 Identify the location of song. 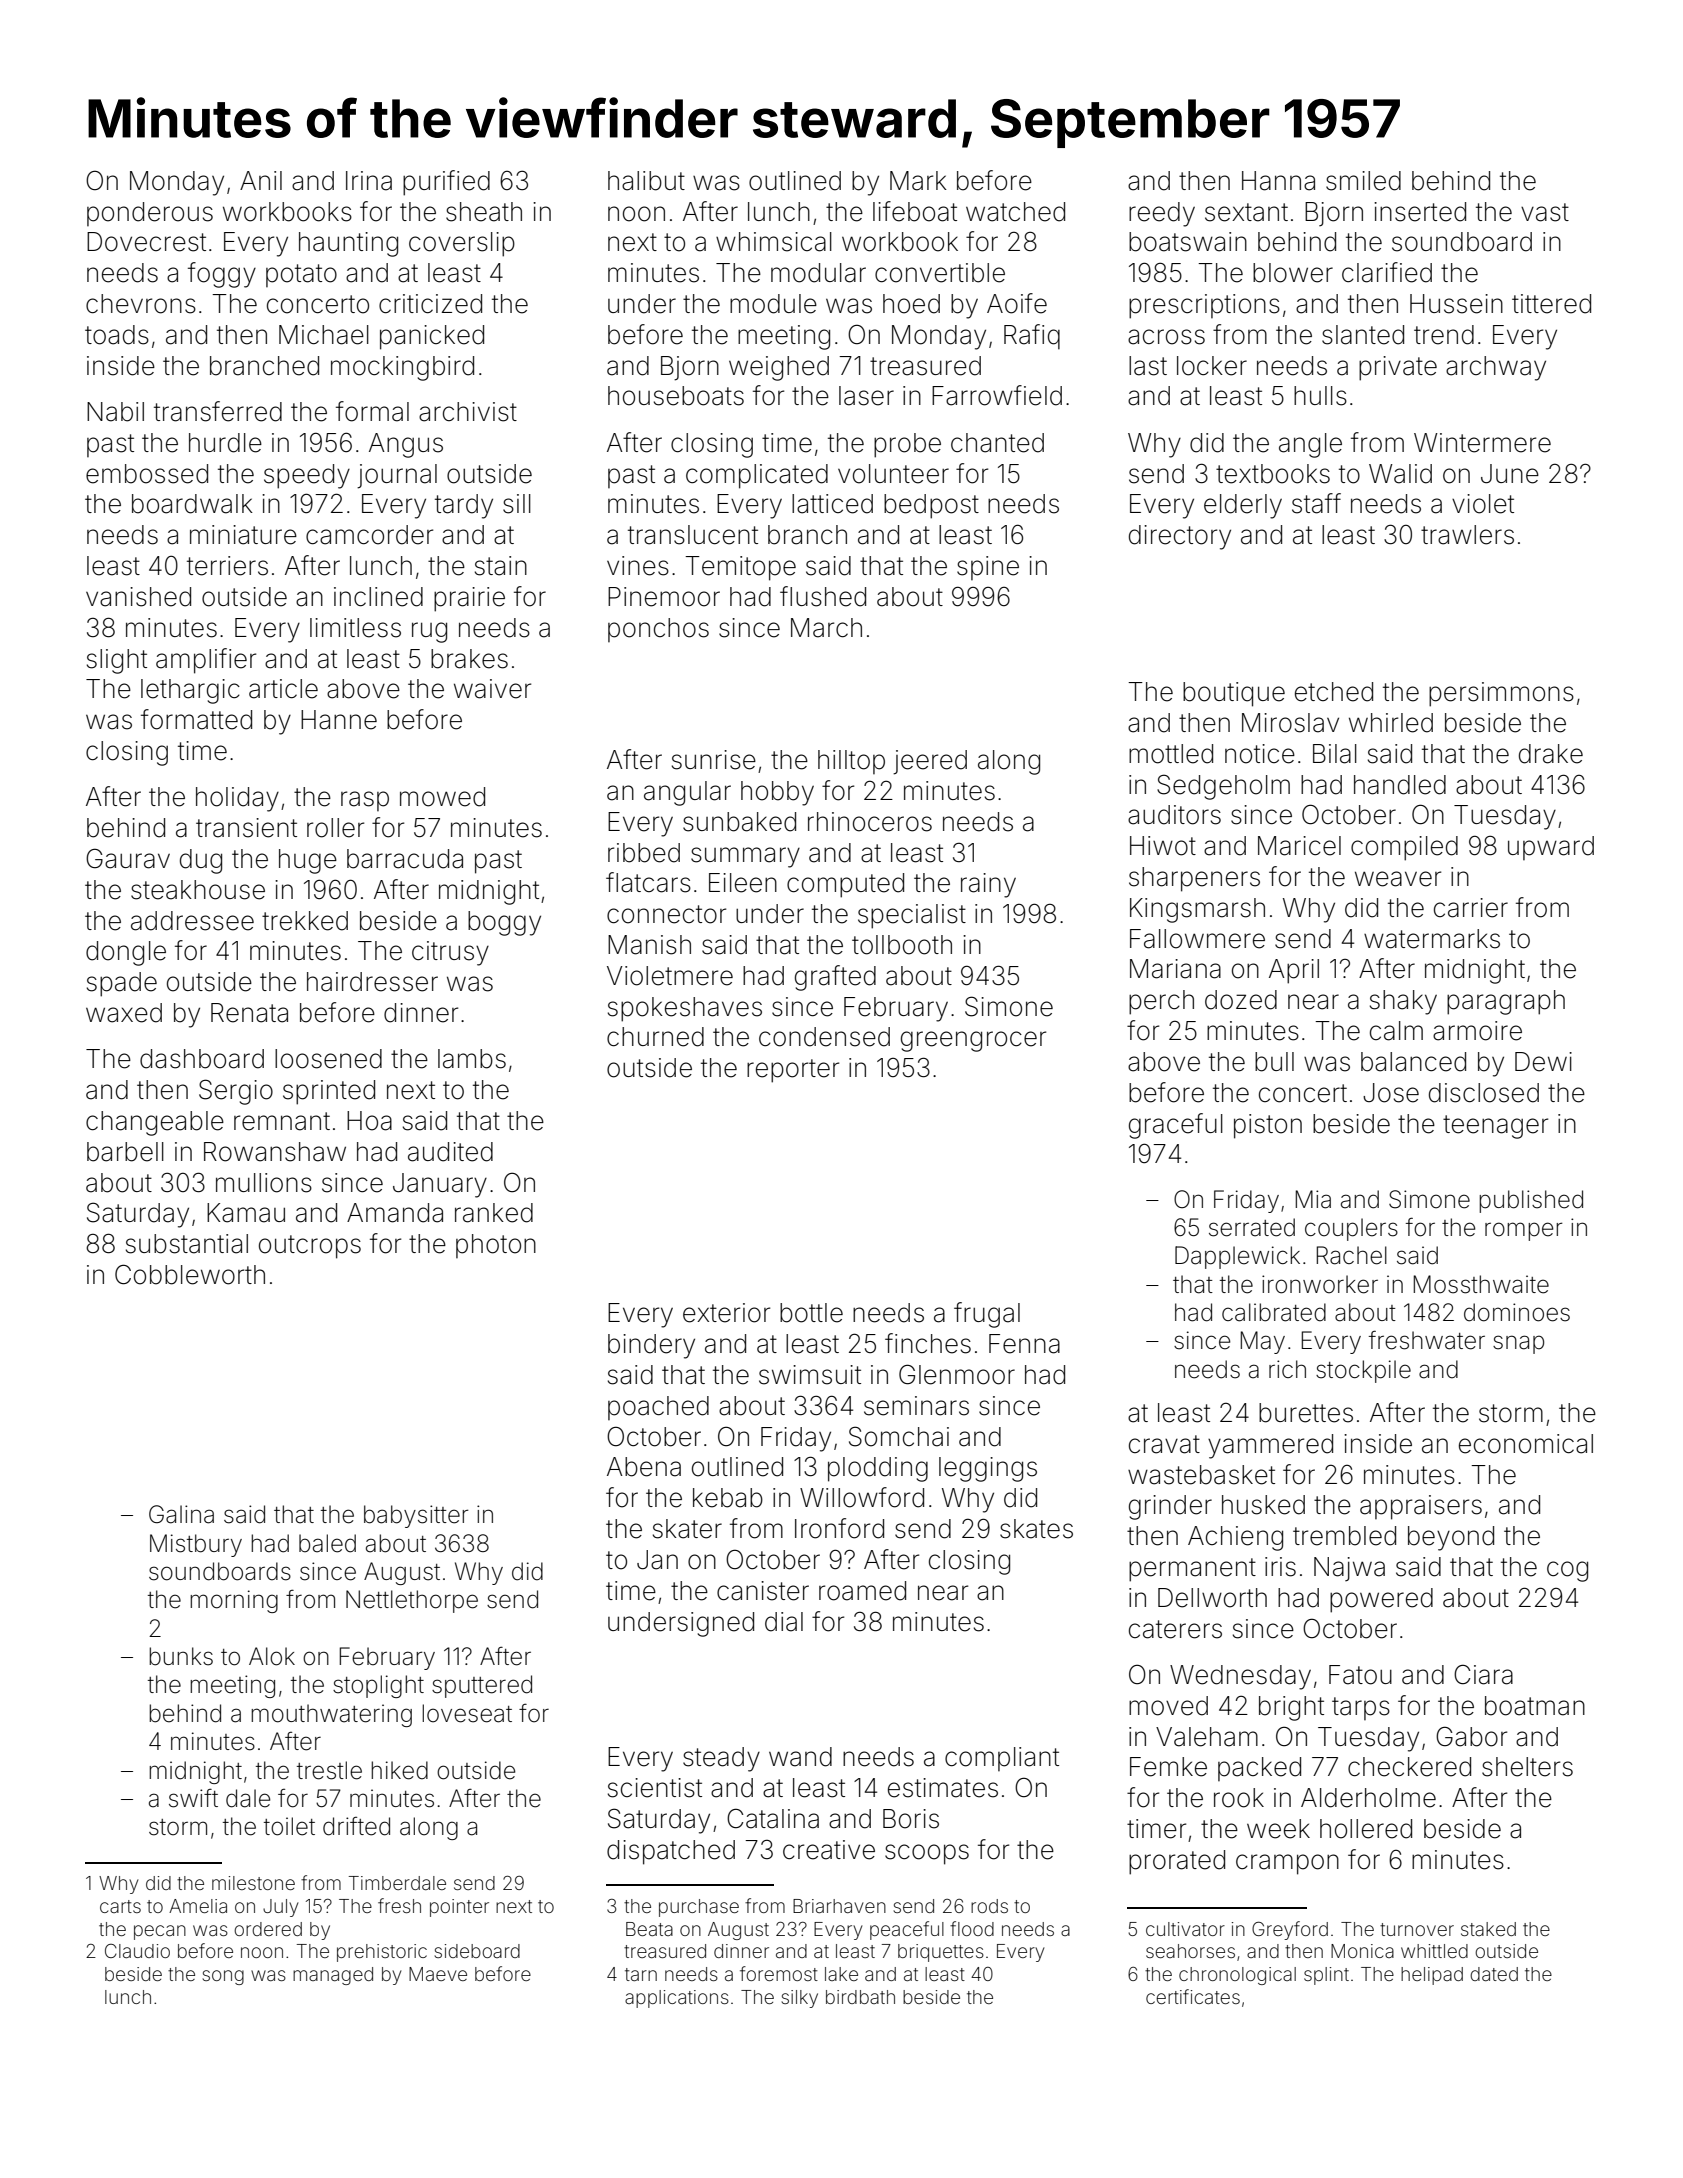
(223, 1977).
